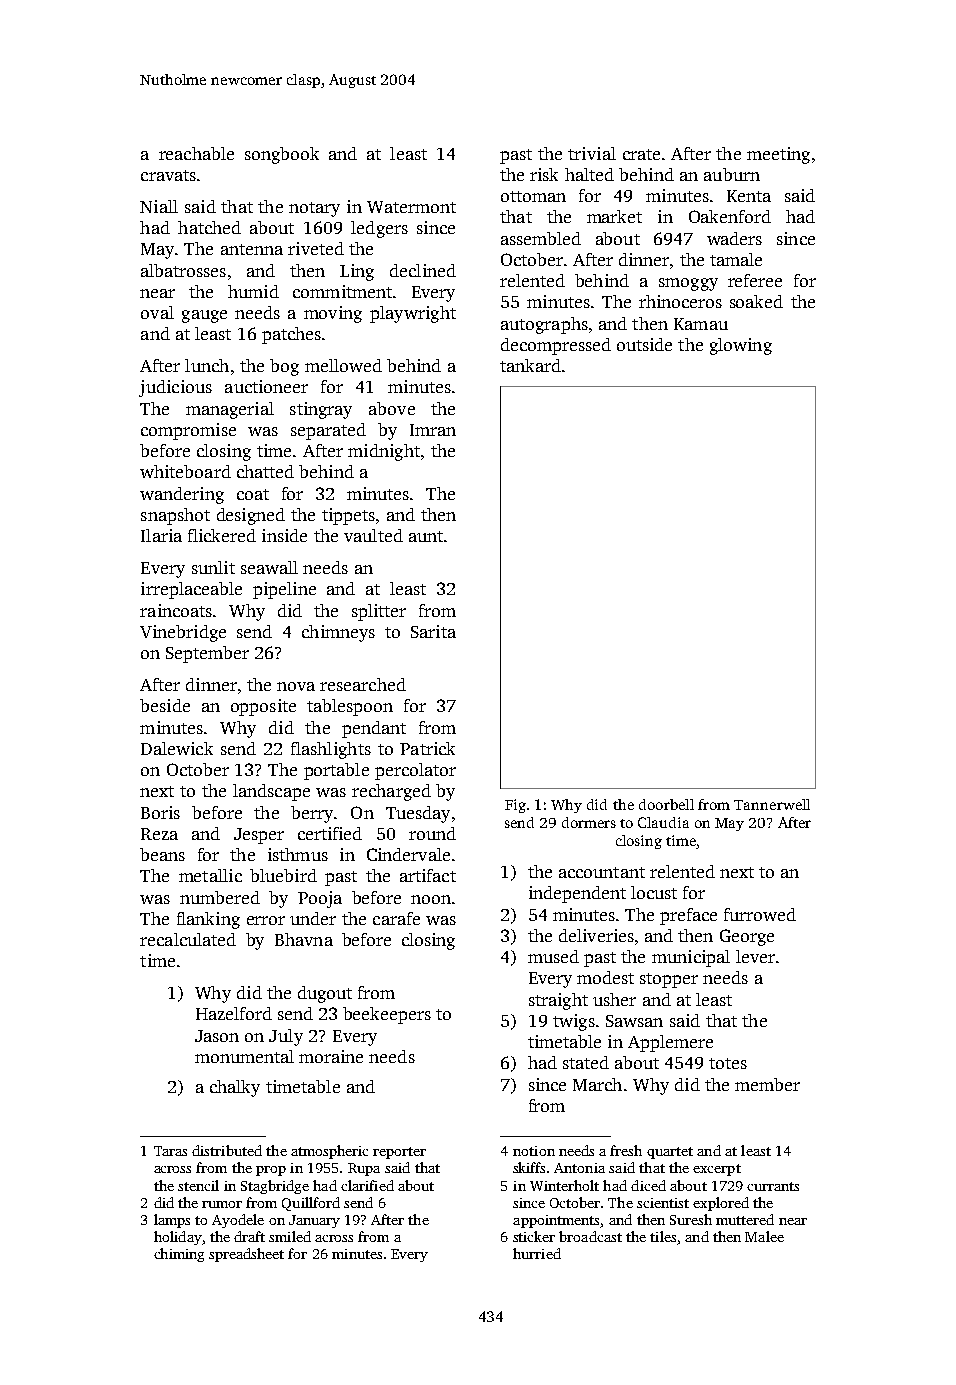 This screenshot has height=1385, width=956. Describe the element at coordinates (734, 238) in the screenshot. I see `waders` at that location.
